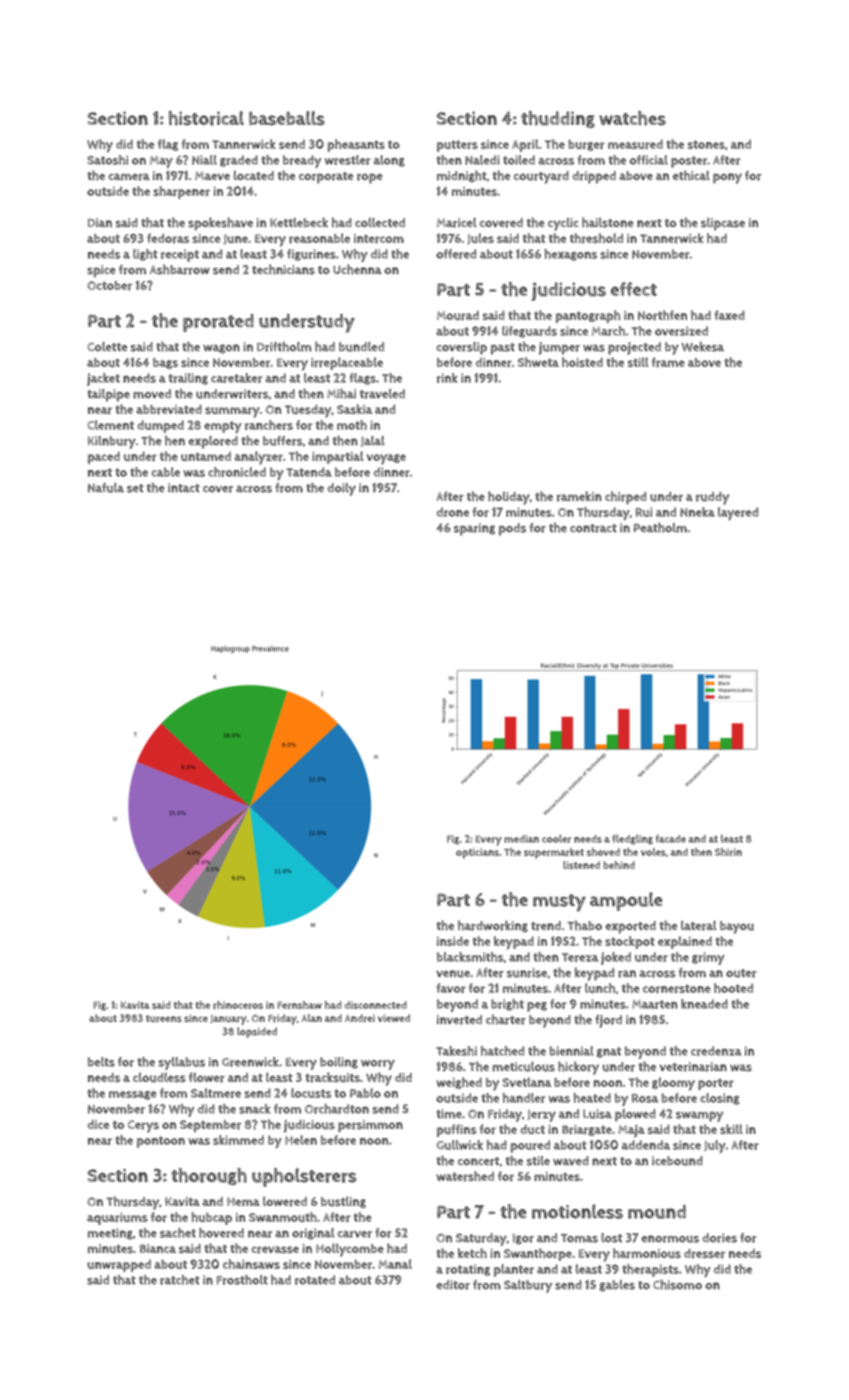 The height and width of the page is (1400, 849). I want to click on watches, so click(633, 118).
